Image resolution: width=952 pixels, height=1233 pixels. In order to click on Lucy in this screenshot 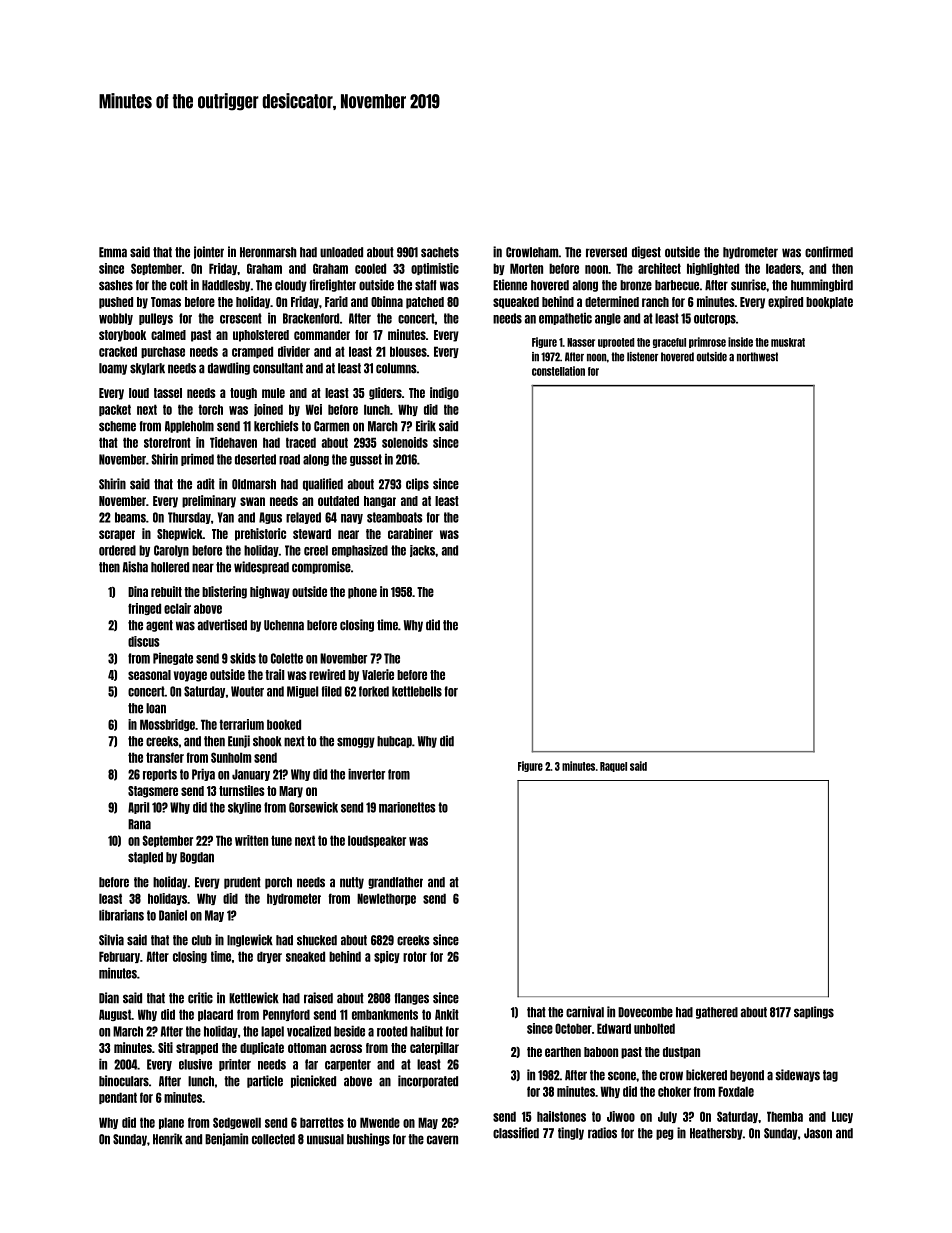, I will do `click(842, 1117)`.
